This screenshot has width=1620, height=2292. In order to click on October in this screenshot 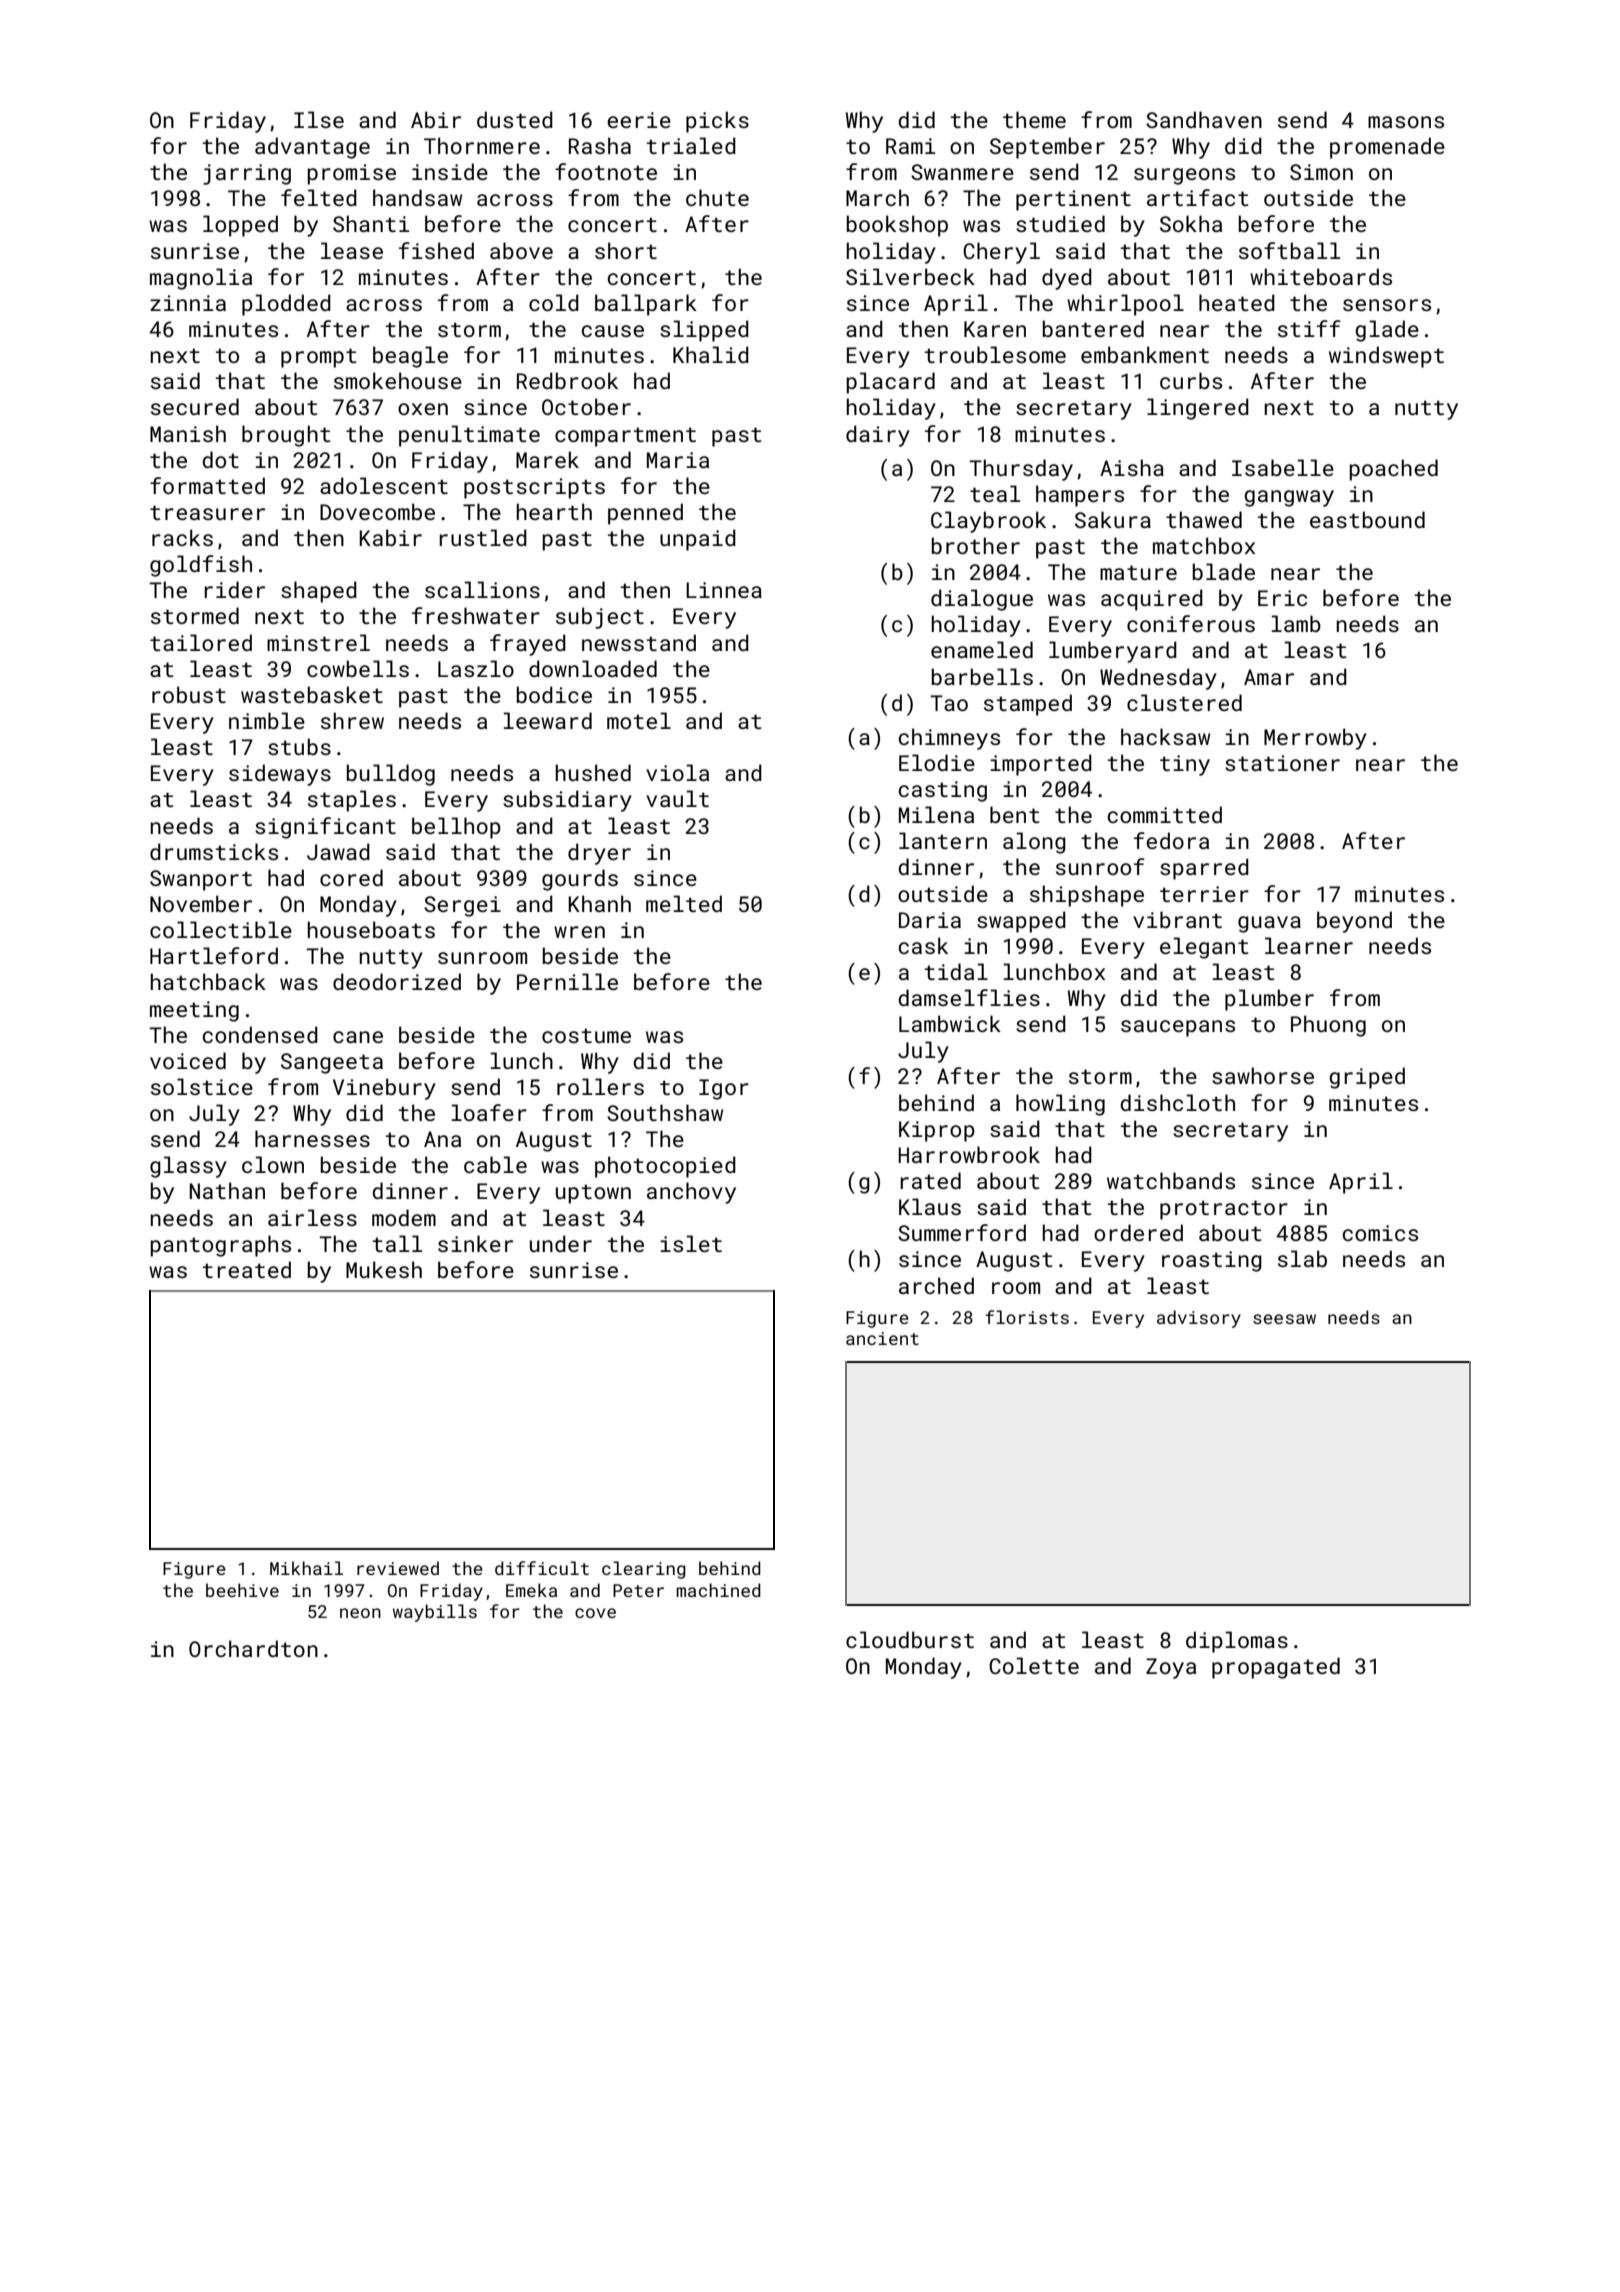, I will do `click(586, 406)`.
